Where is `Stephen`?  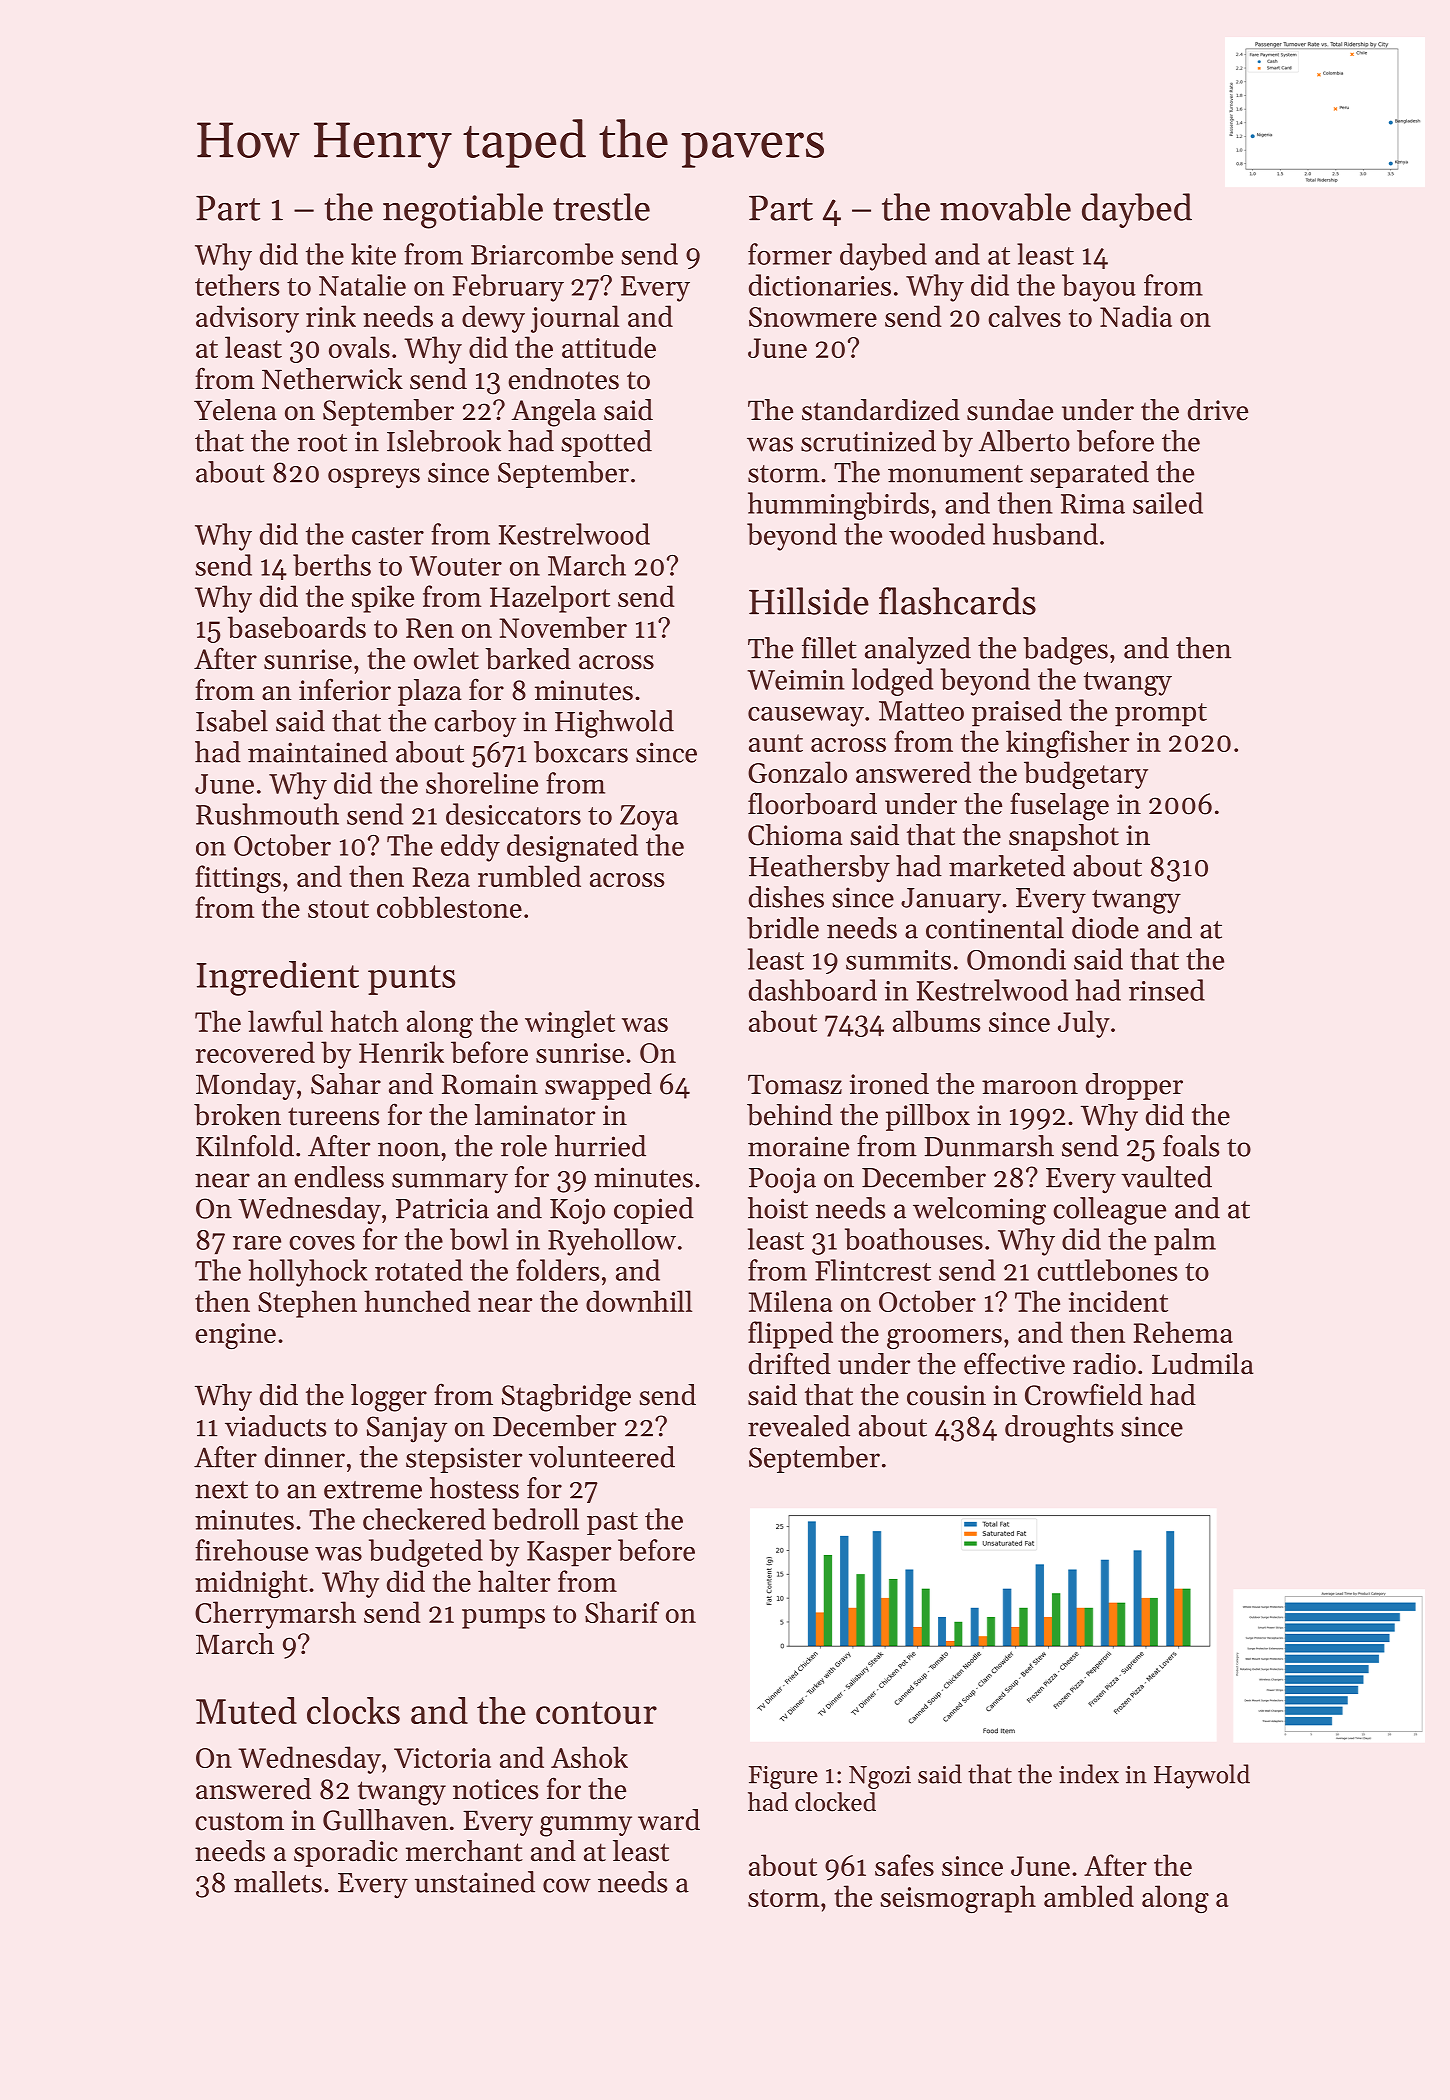
Stephen is located at coordinates (307, 1304).
